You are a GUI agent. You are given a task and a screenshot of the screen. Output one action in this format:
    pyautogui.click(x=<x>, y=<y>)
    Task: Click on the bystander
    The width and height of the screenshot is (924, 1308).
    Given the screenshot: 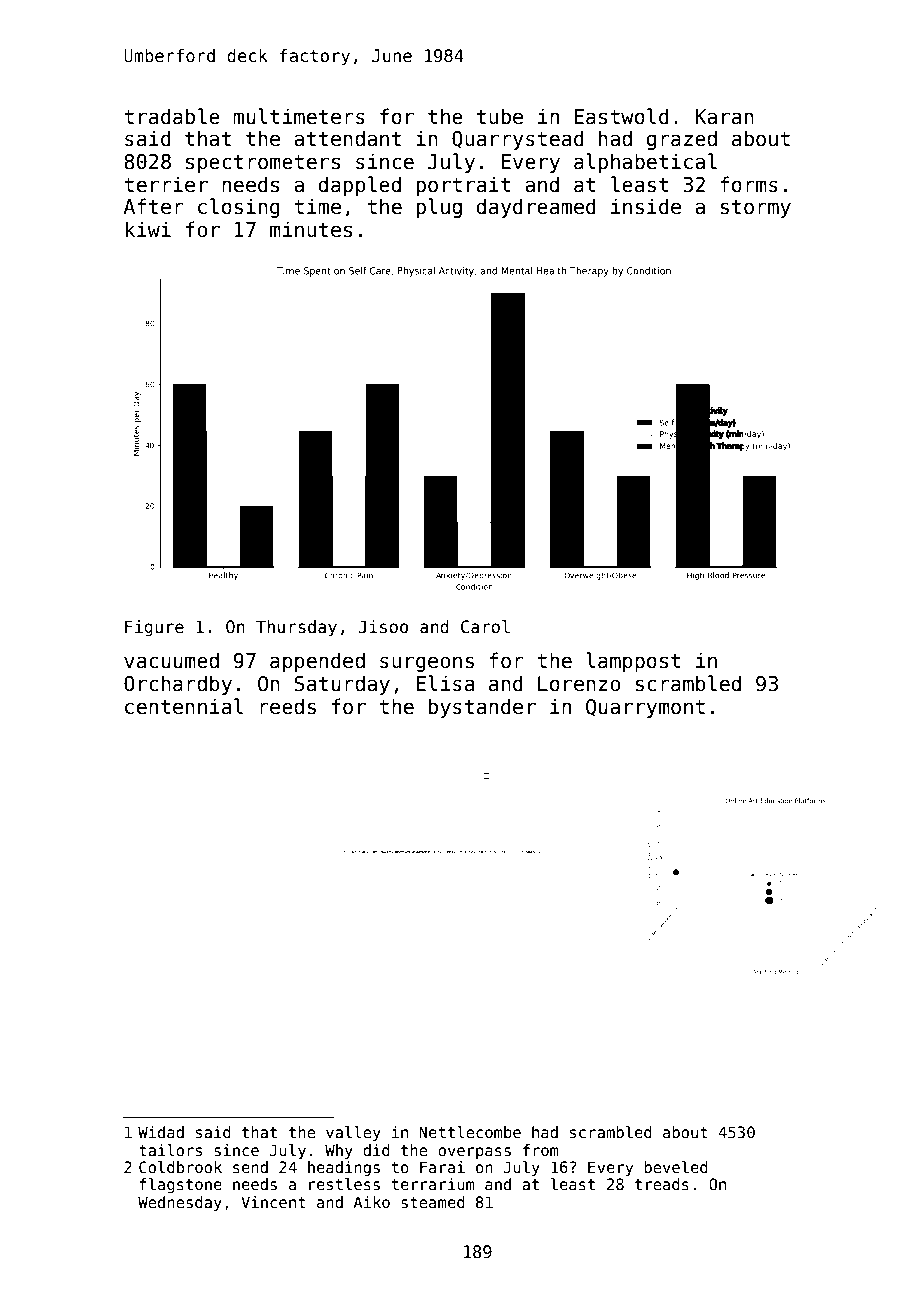 What is the action you would take?
    pyautogui.click(x=482, y=708)
